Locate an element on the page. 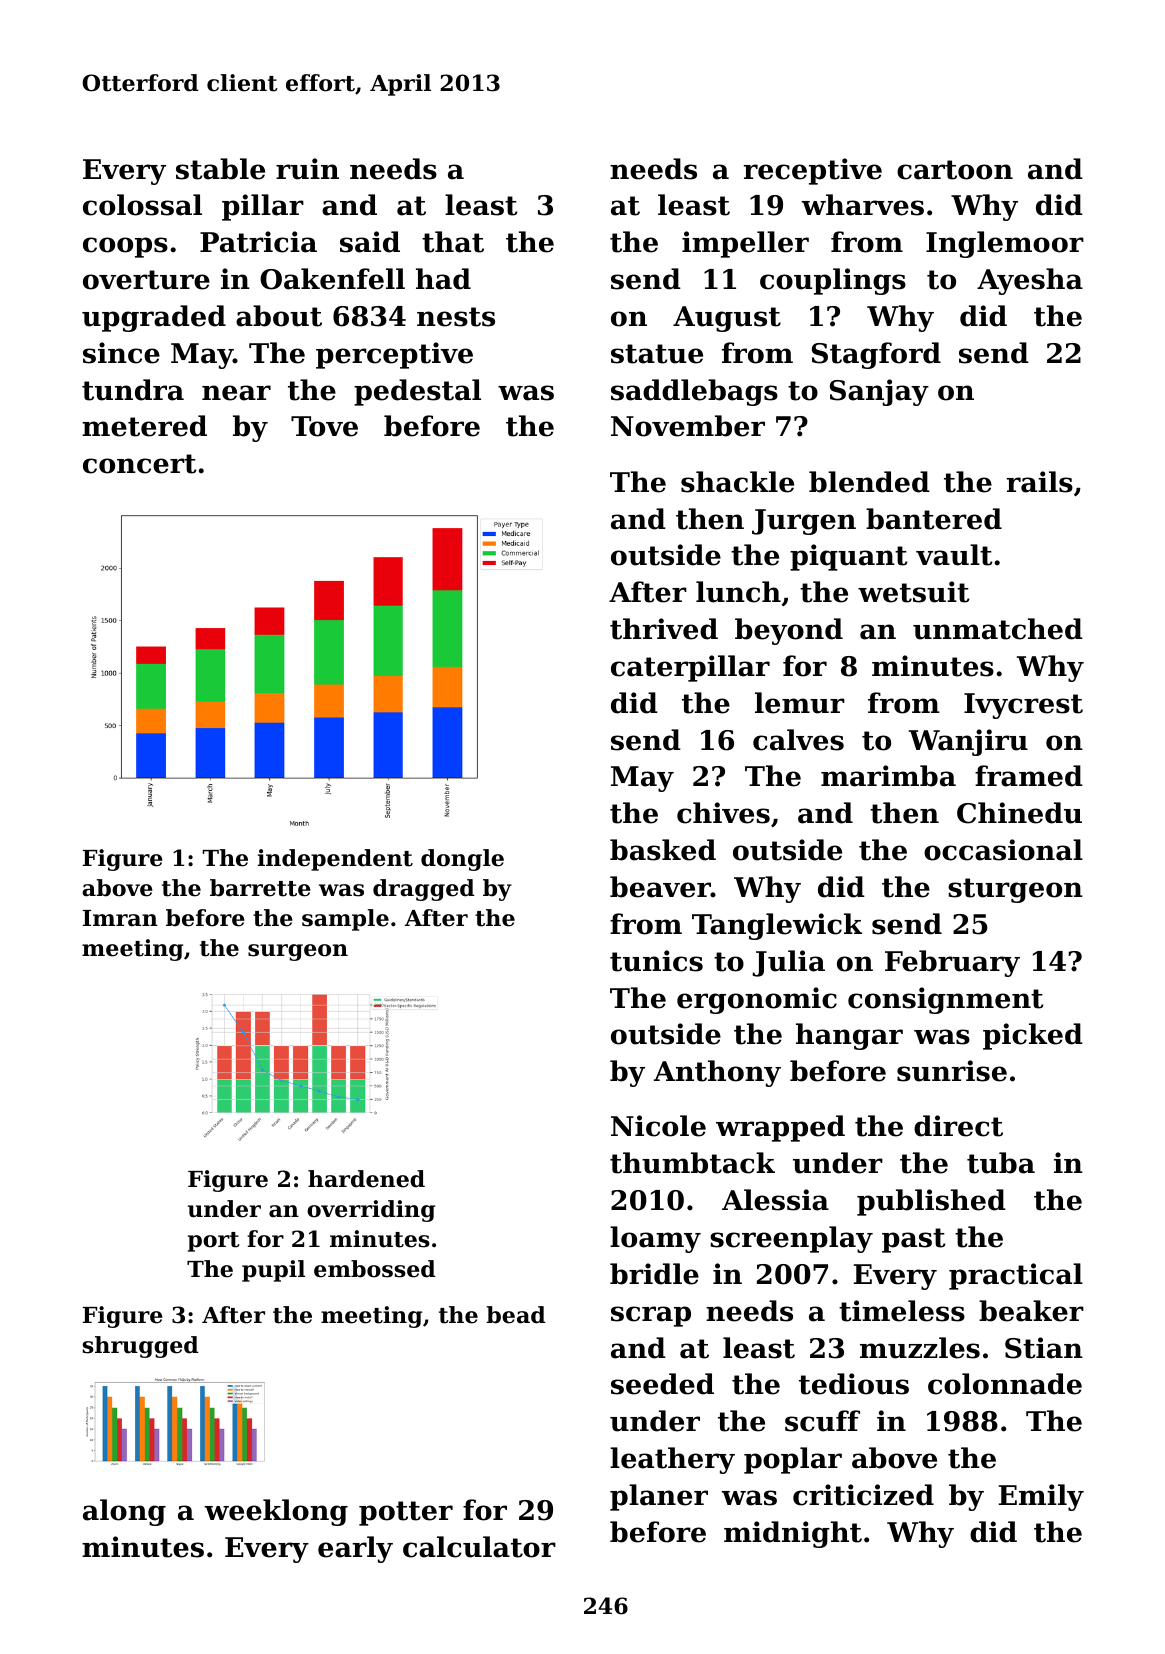 The width and height of the document is (1165, 1654). pupil is located at coordinates (273, 1271).
